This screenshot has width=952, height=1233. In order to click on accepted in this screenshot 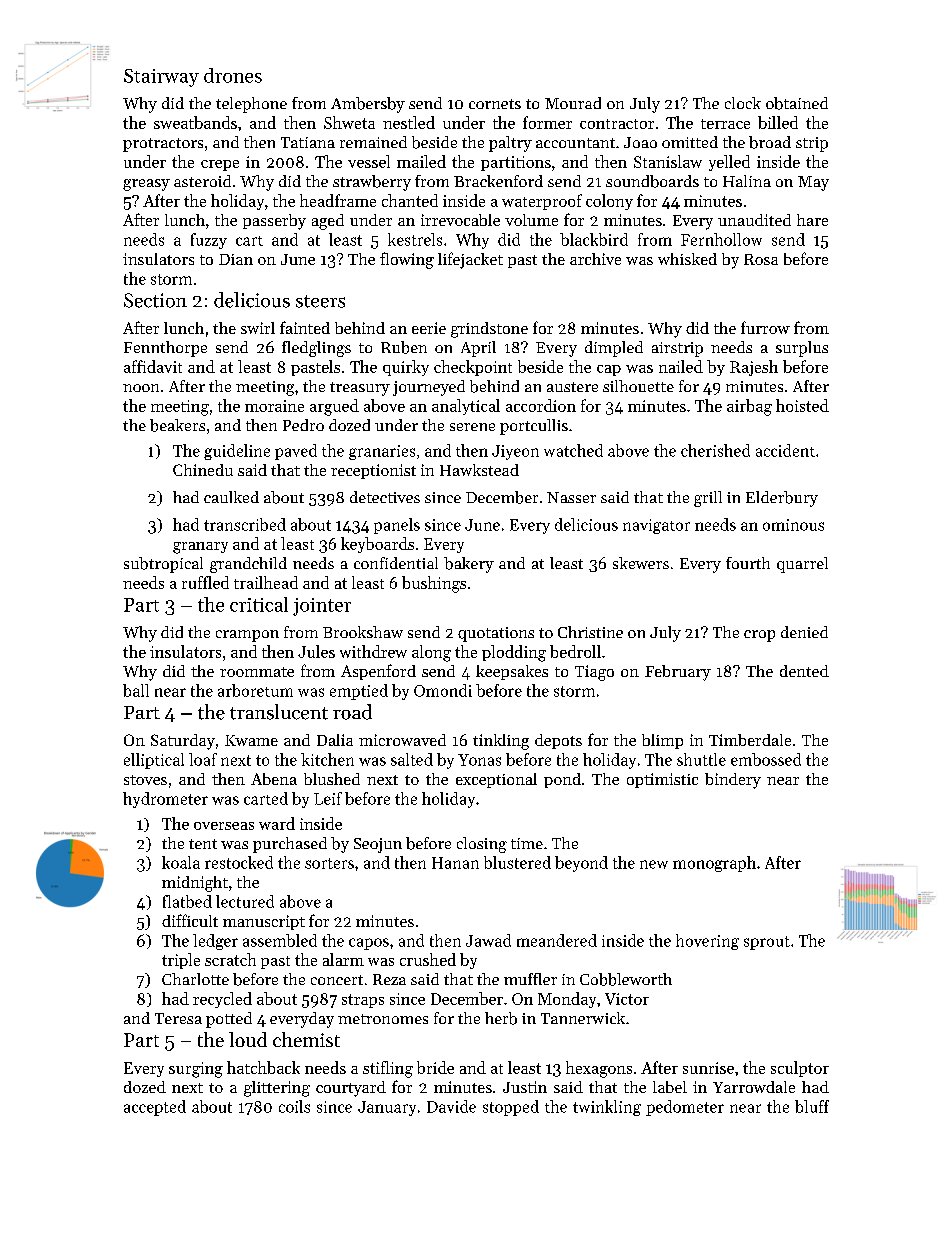, I will do `click(155, 1108)`.
